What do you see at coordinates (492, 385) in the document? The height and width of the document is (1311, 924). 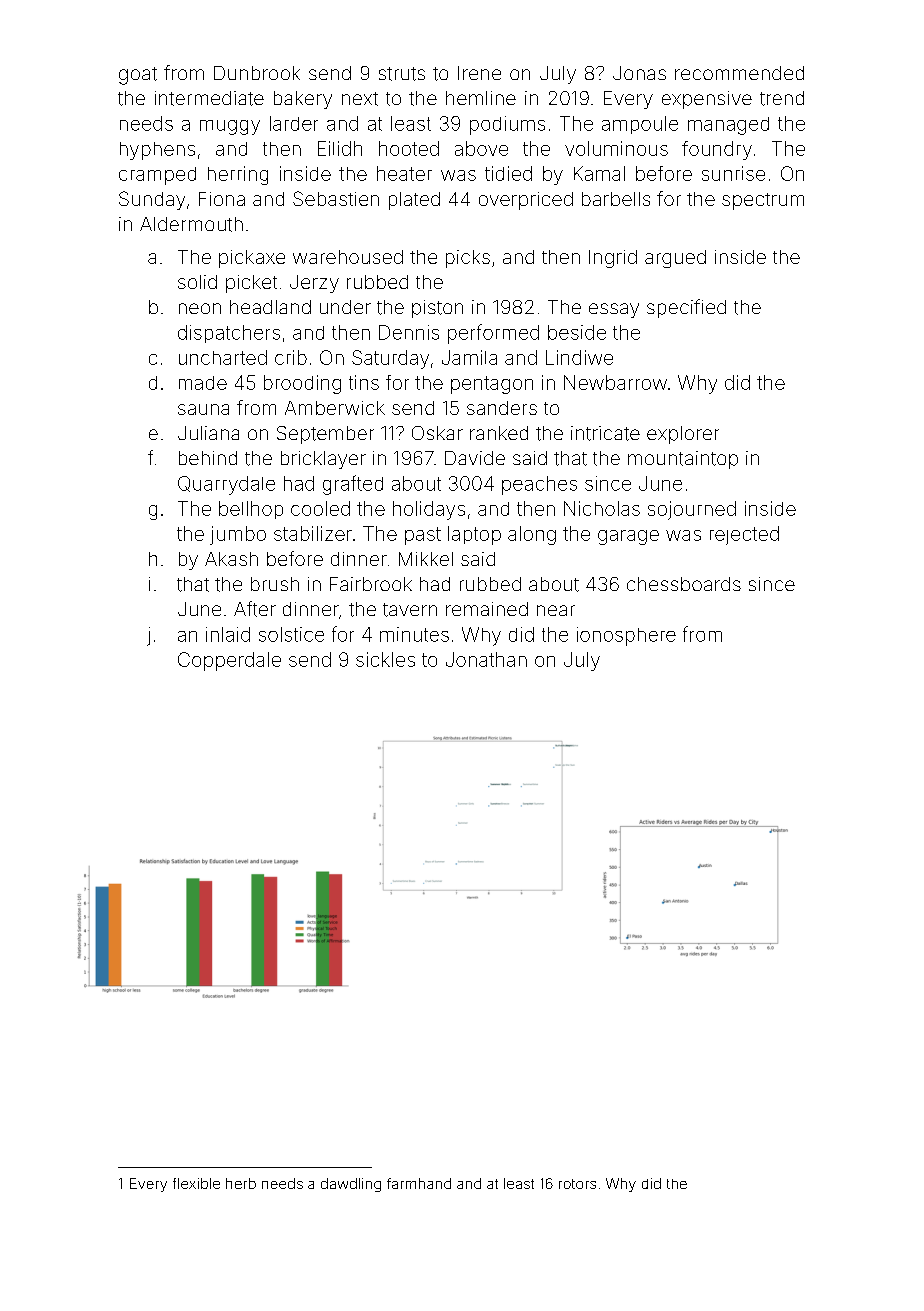 I see `pentagon` at bounding box center [492, 385].
